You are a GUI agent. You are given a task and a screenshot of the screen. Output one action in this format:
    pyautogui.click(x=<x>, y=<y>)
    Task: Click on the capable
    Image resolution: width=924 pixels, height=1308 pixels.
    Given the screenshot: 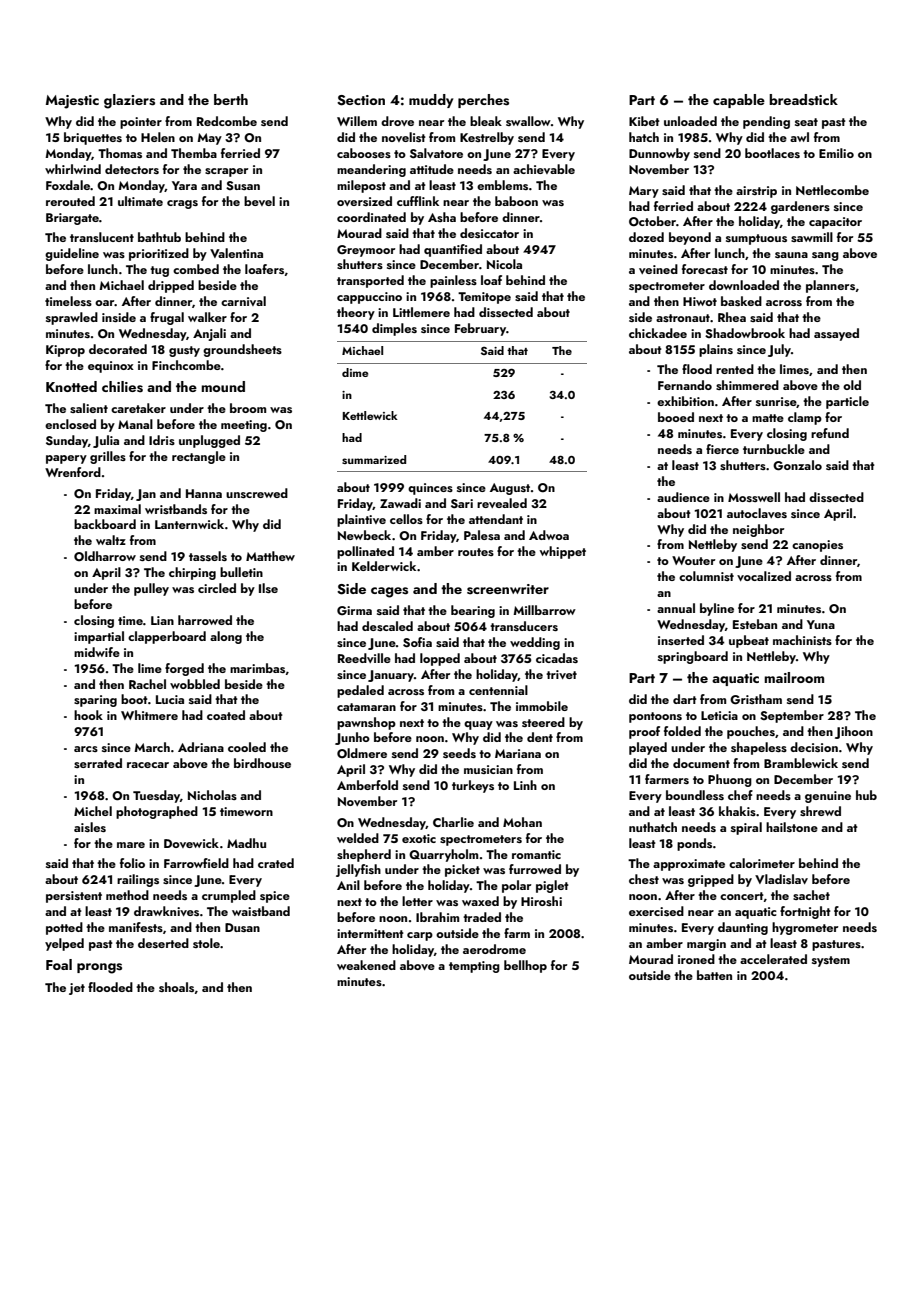 What is the action you would take?
    pyautogui.click(x=739, y=101)
